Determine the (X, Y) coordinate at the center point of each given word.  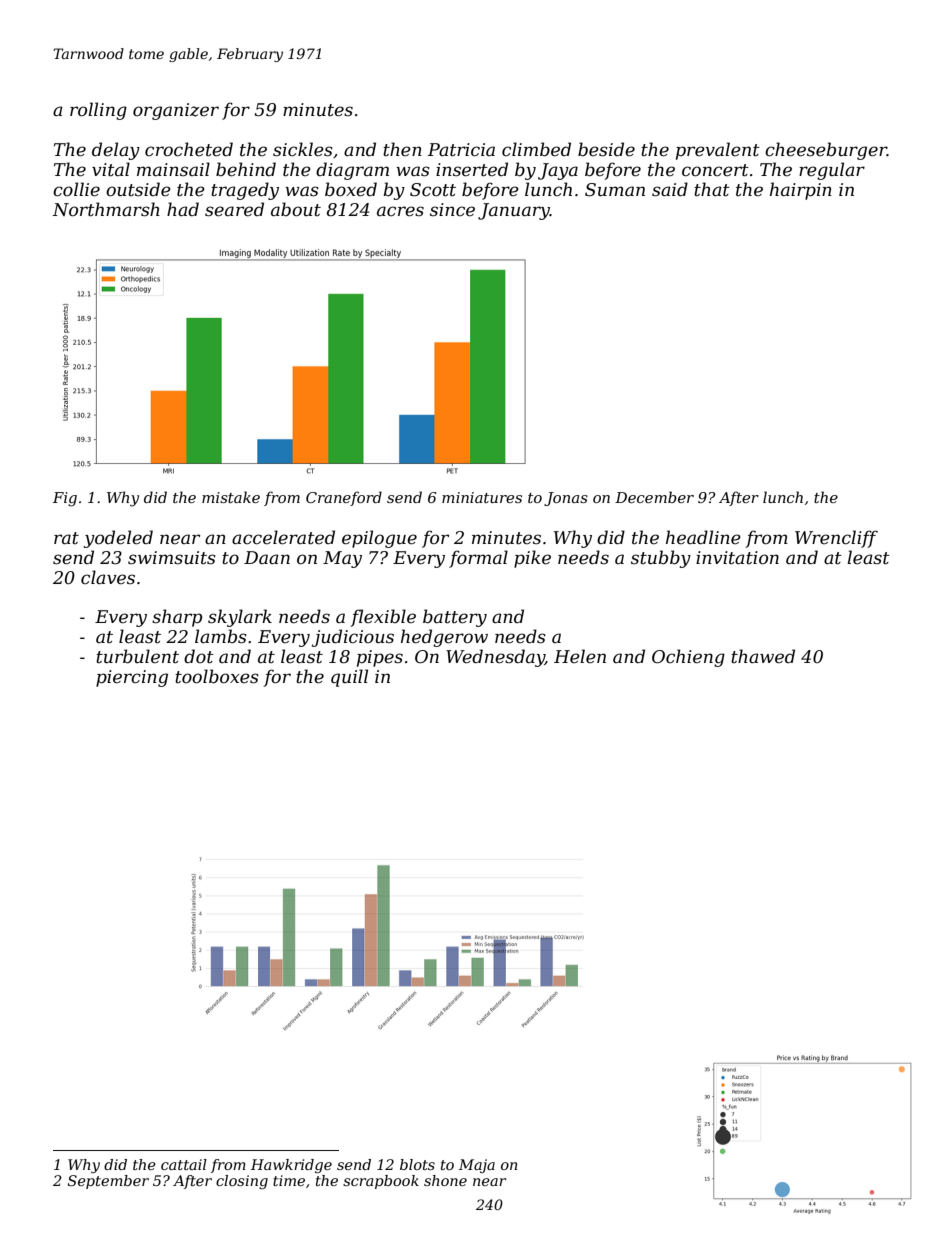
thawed (763, 656)
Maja (477, 1166)
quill (349, 678)
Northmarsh (106, 209)
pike (532, 559)
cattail (184, 1164)
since (452, 210)
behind (246, 169)
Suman (615, 190)
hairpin (801, 191)
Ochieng (688, 658)
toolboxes (217, 676)
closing (242, 1182)
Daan (267, 557)
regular (832, 171)
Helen (580, 656)
